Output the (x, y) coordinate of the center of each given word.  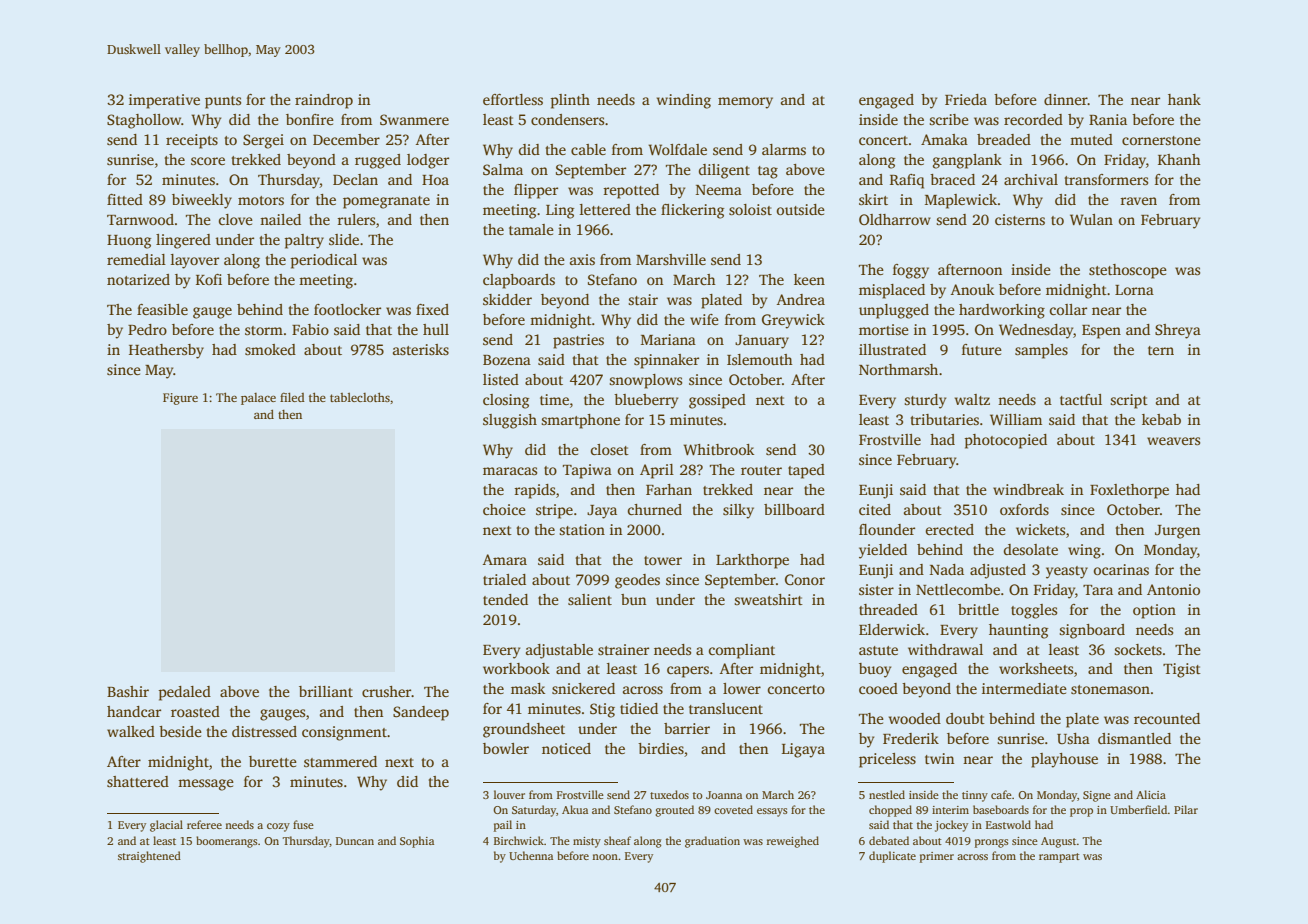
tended (505, 599)
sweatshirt (768, 599)
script (1129, 401)
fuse (303, 824)
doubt (965, 718)
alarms (784, 149)
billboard (794, 509)
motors (261, 200)
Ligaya (803, 750)
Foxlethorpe (1129, 491)
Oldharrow (895, 219)
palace (258, 399)
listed (501, 379)
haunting (1018, 631)
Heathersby (166, 351)
